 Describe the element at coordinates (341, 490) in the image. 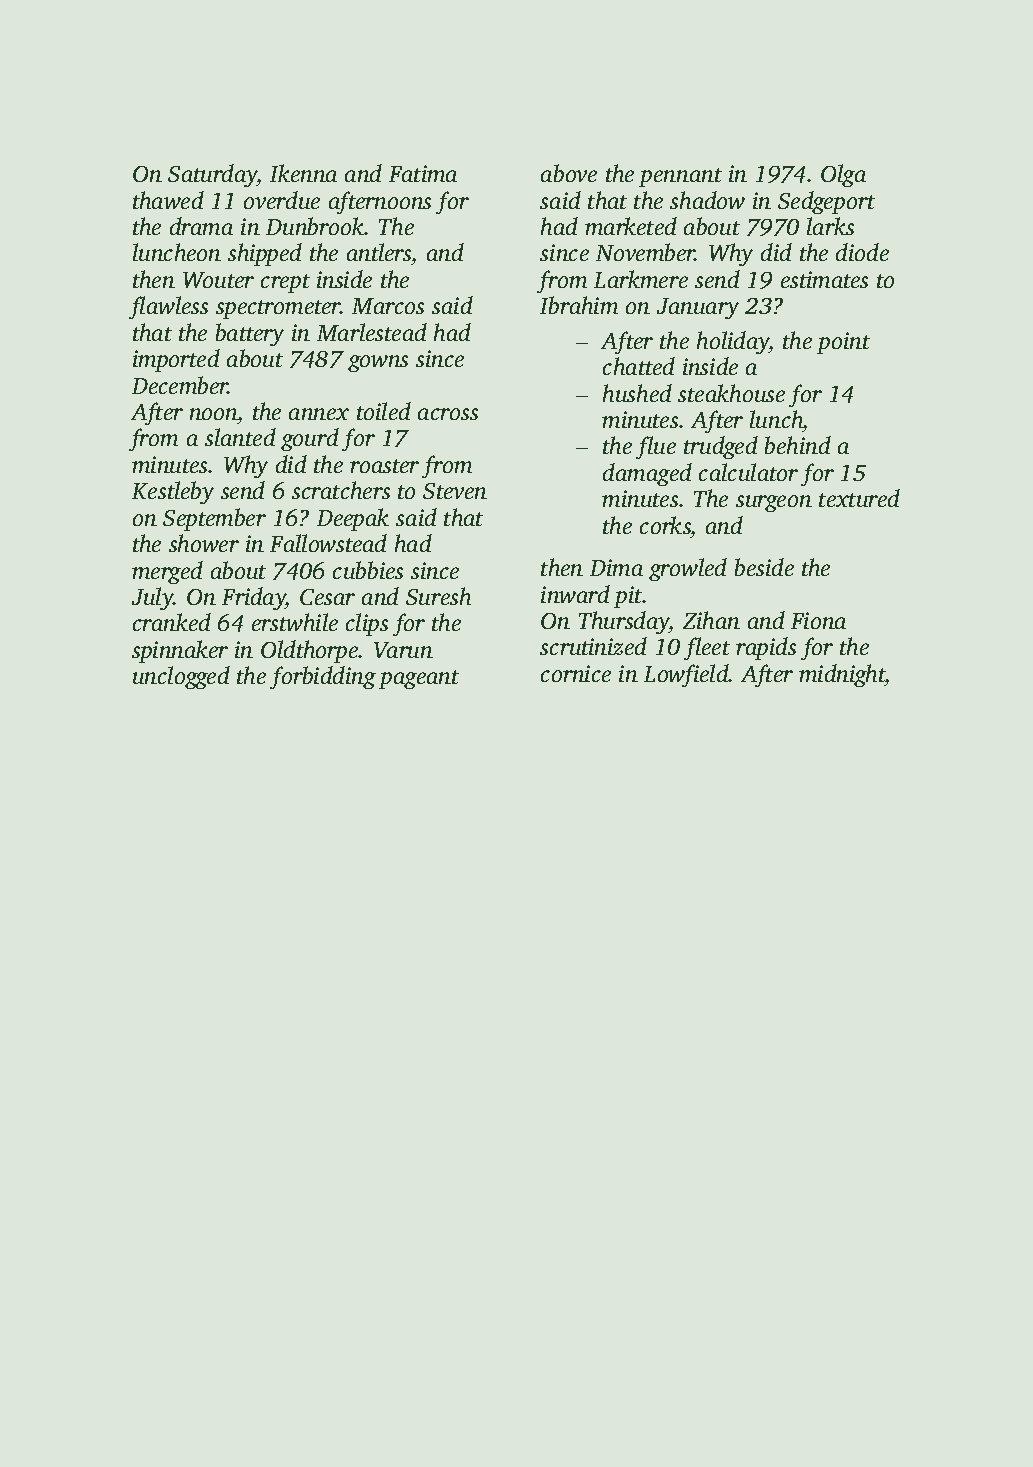

I see `scratchers` at that location.
